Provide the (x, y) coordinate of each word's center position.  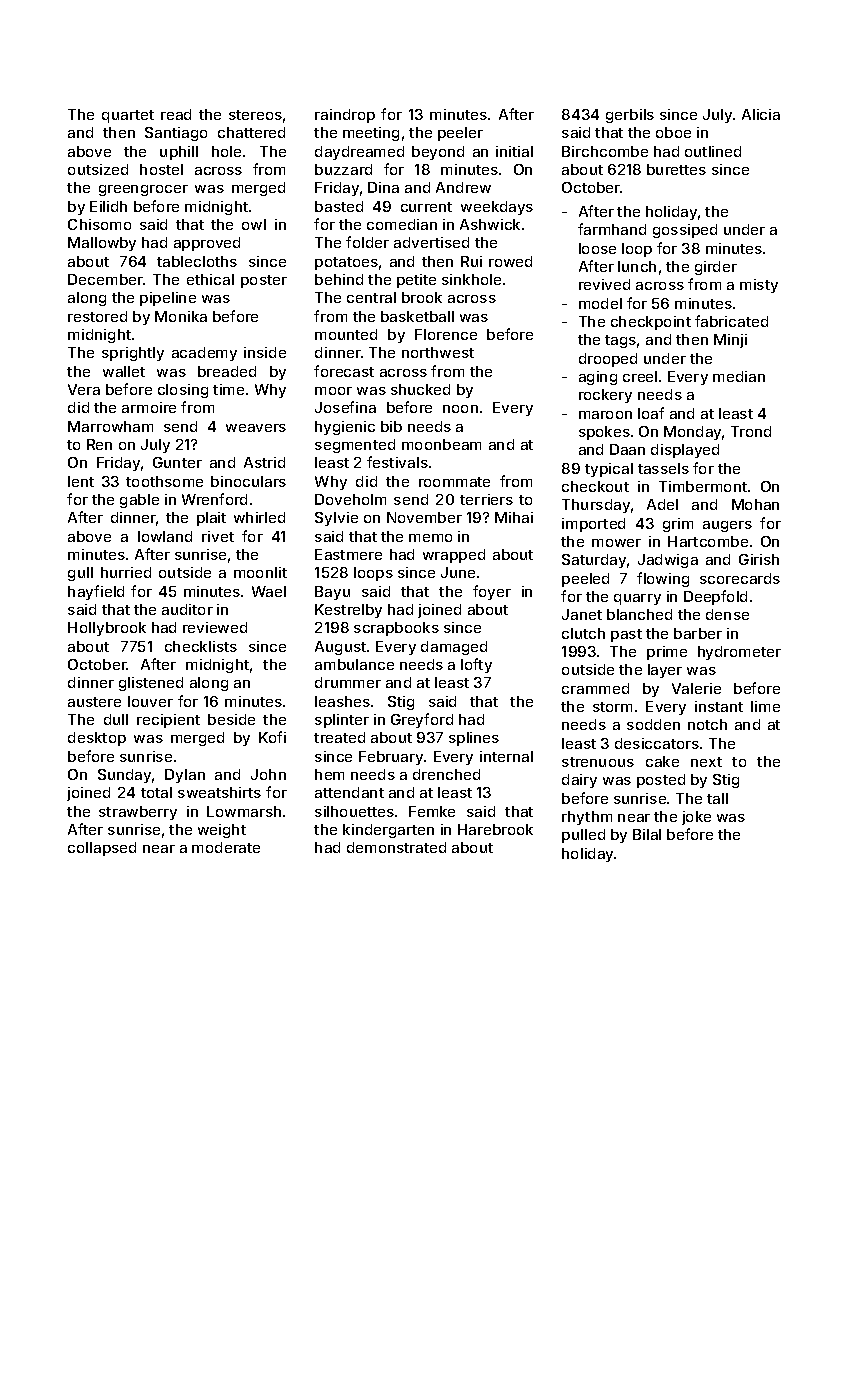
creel (640, 376)
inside (265, 352)
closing (183, 391)
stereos (255, 115)
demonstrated (396, 847)
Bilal (647, 834)
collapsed (102, 849)
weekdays (497, 208)
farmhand (612, 229)
